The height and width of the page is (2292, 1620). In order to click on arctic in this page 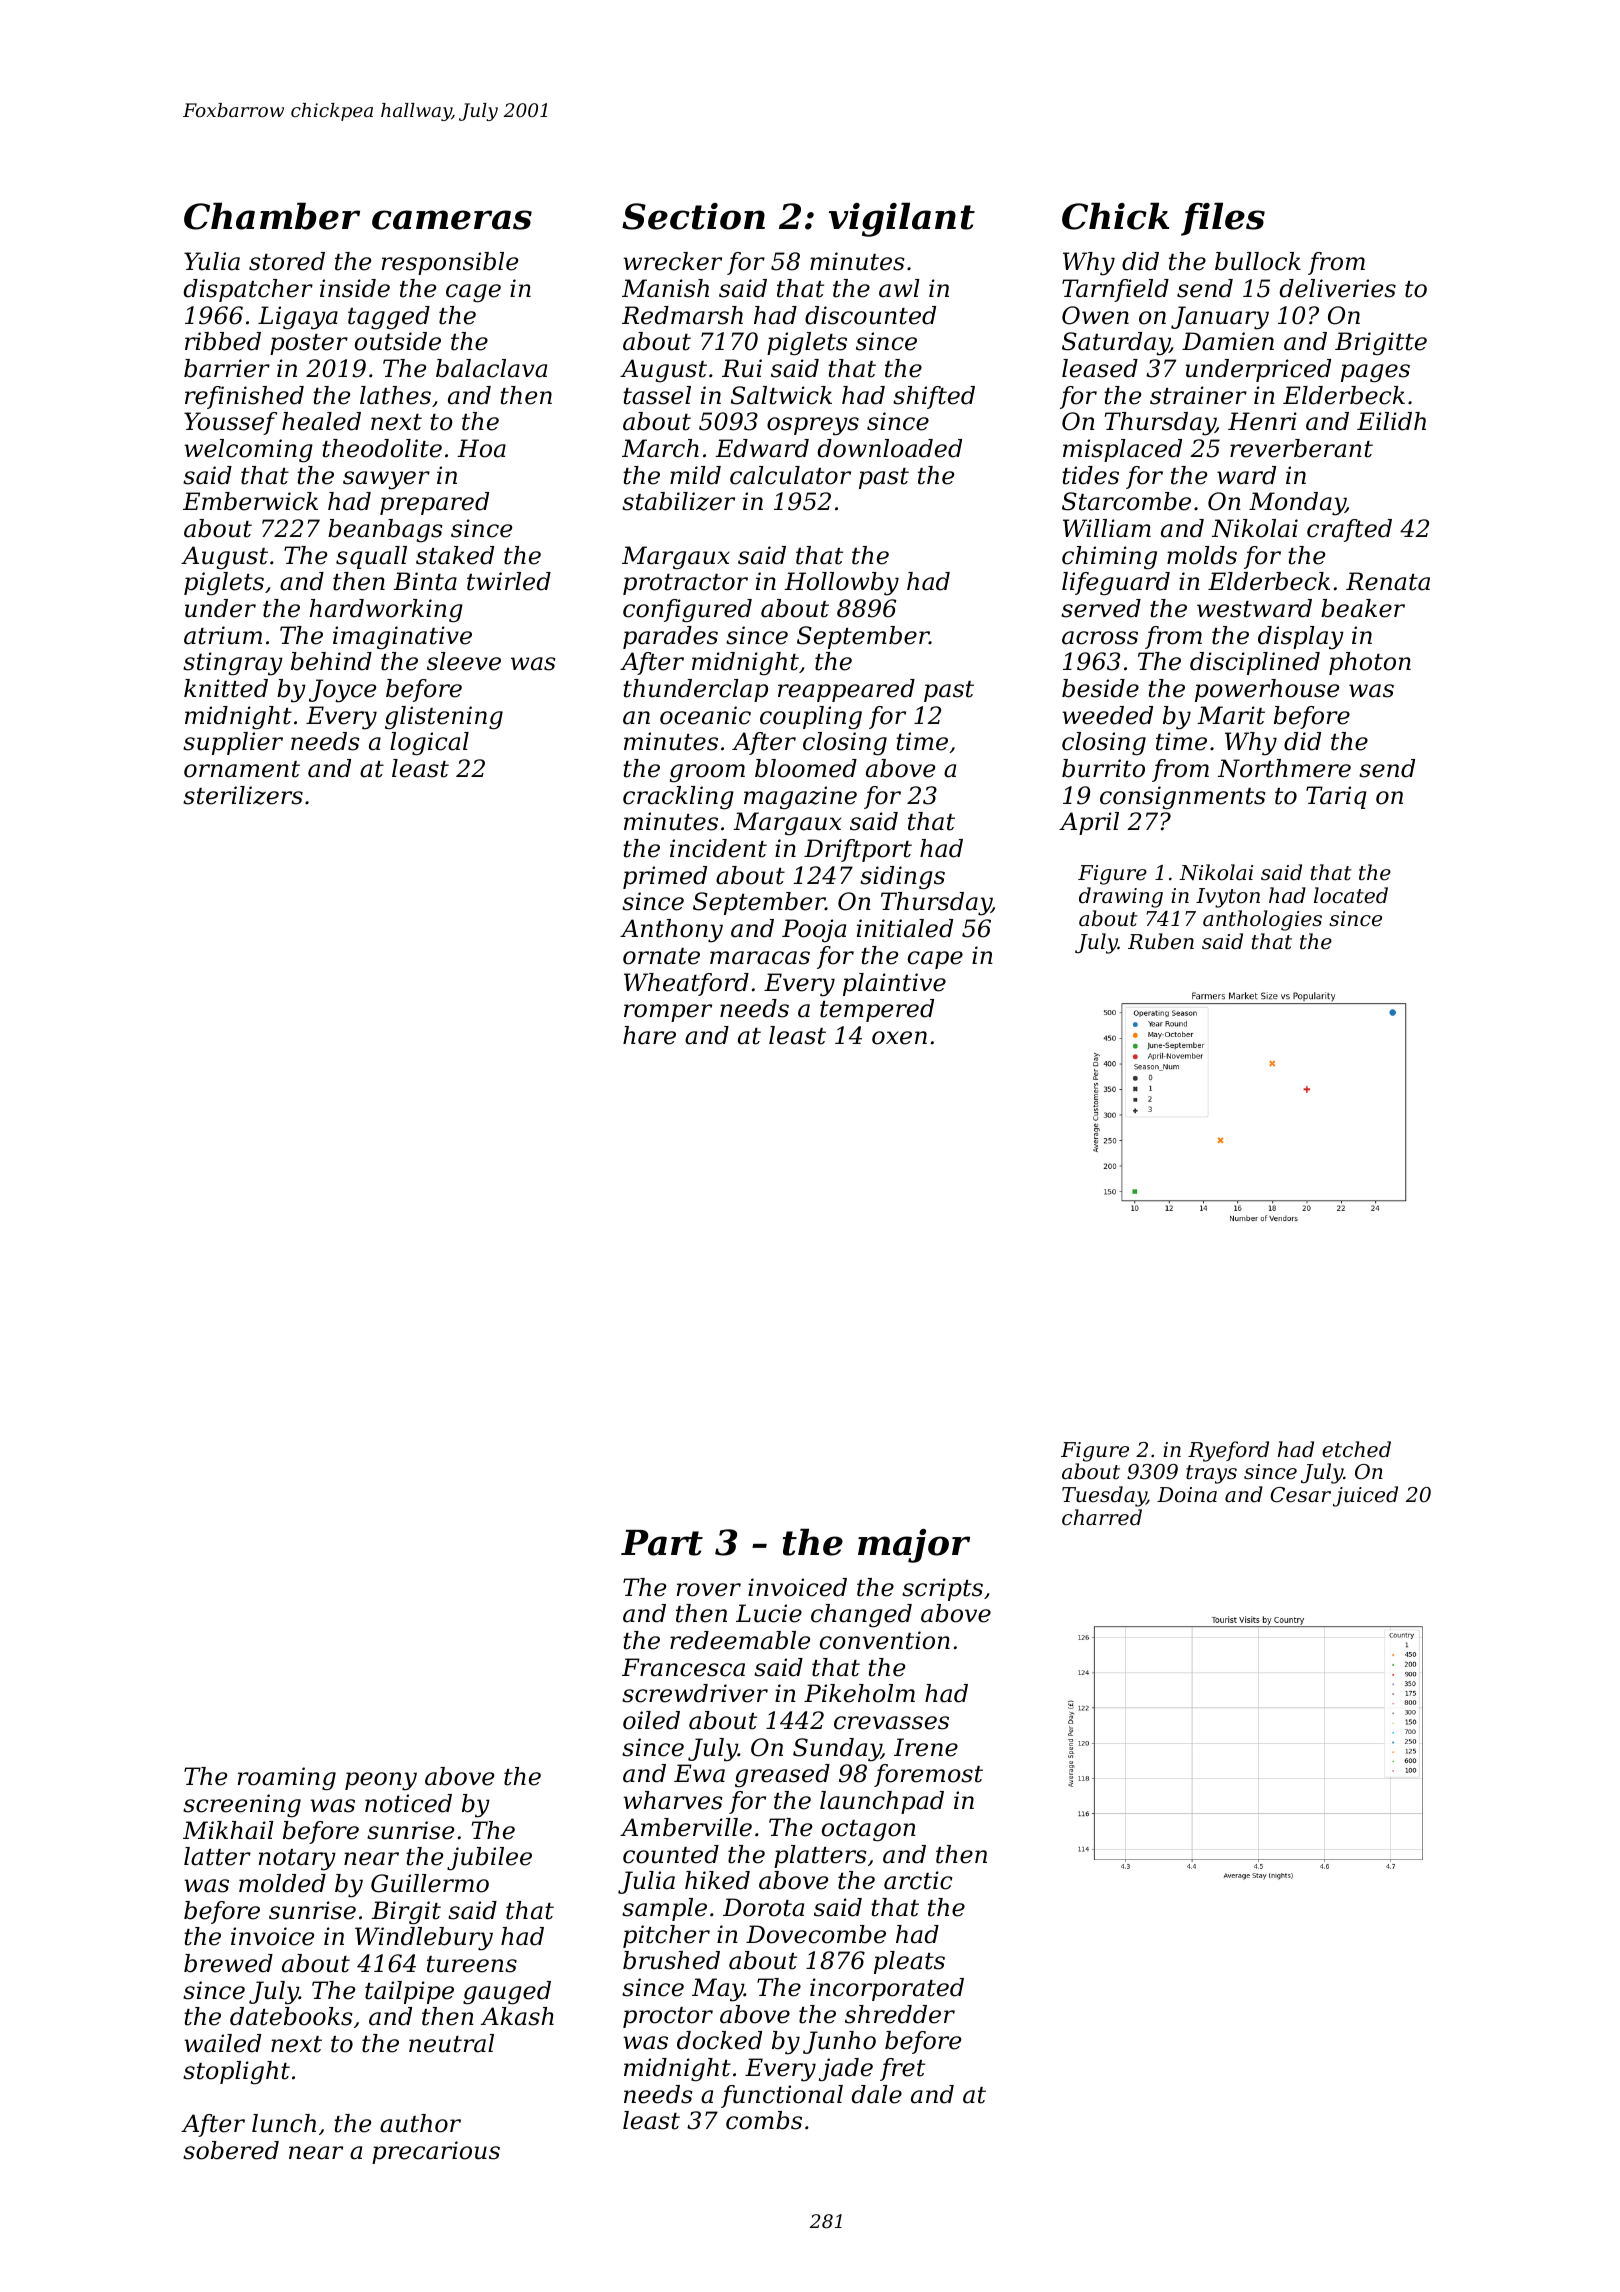, I will do `click(918, 1880)`.
